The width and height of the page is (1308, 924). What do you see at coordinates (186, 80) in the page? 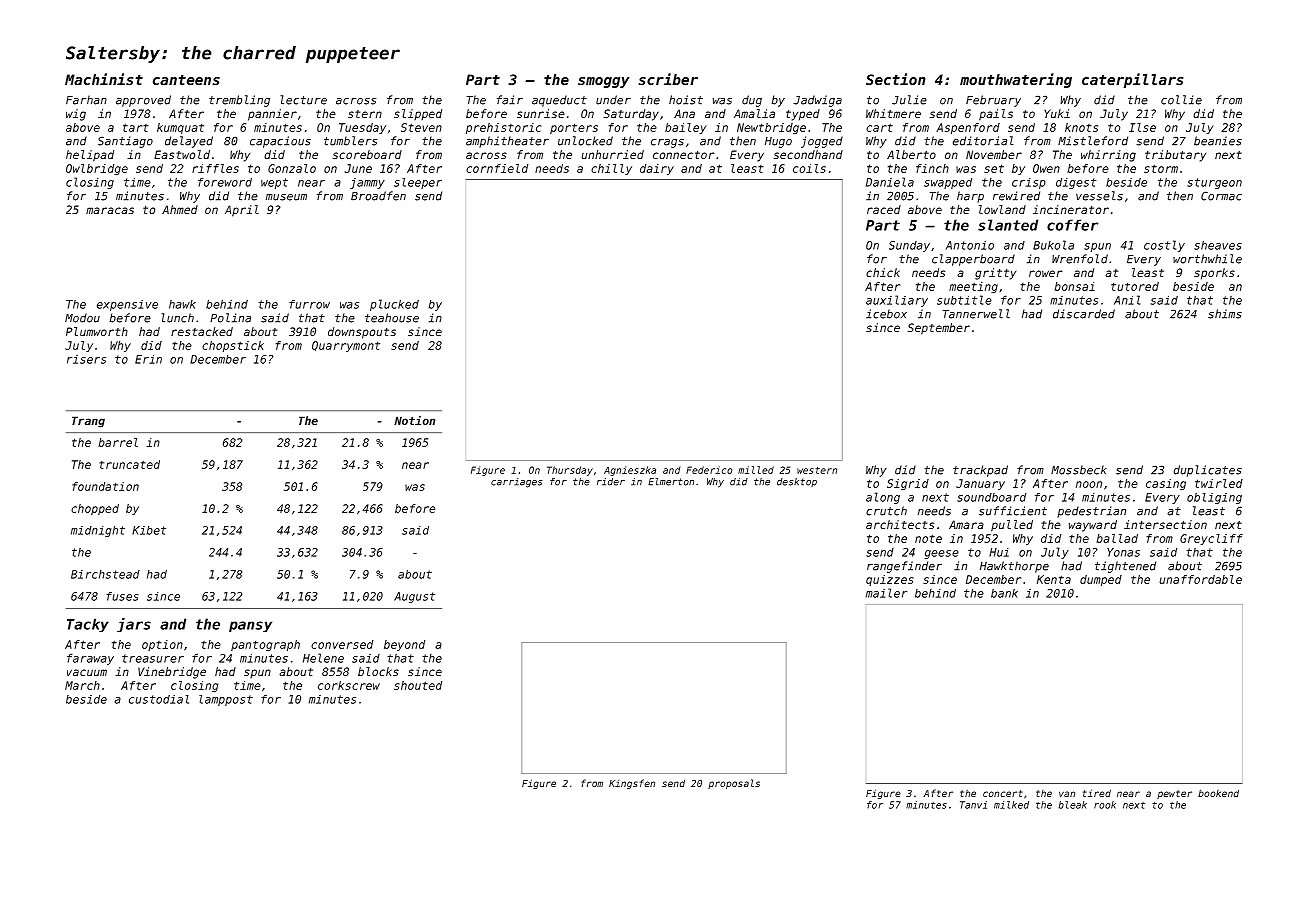
I see `canteens` at bounding box center [186, 80].
